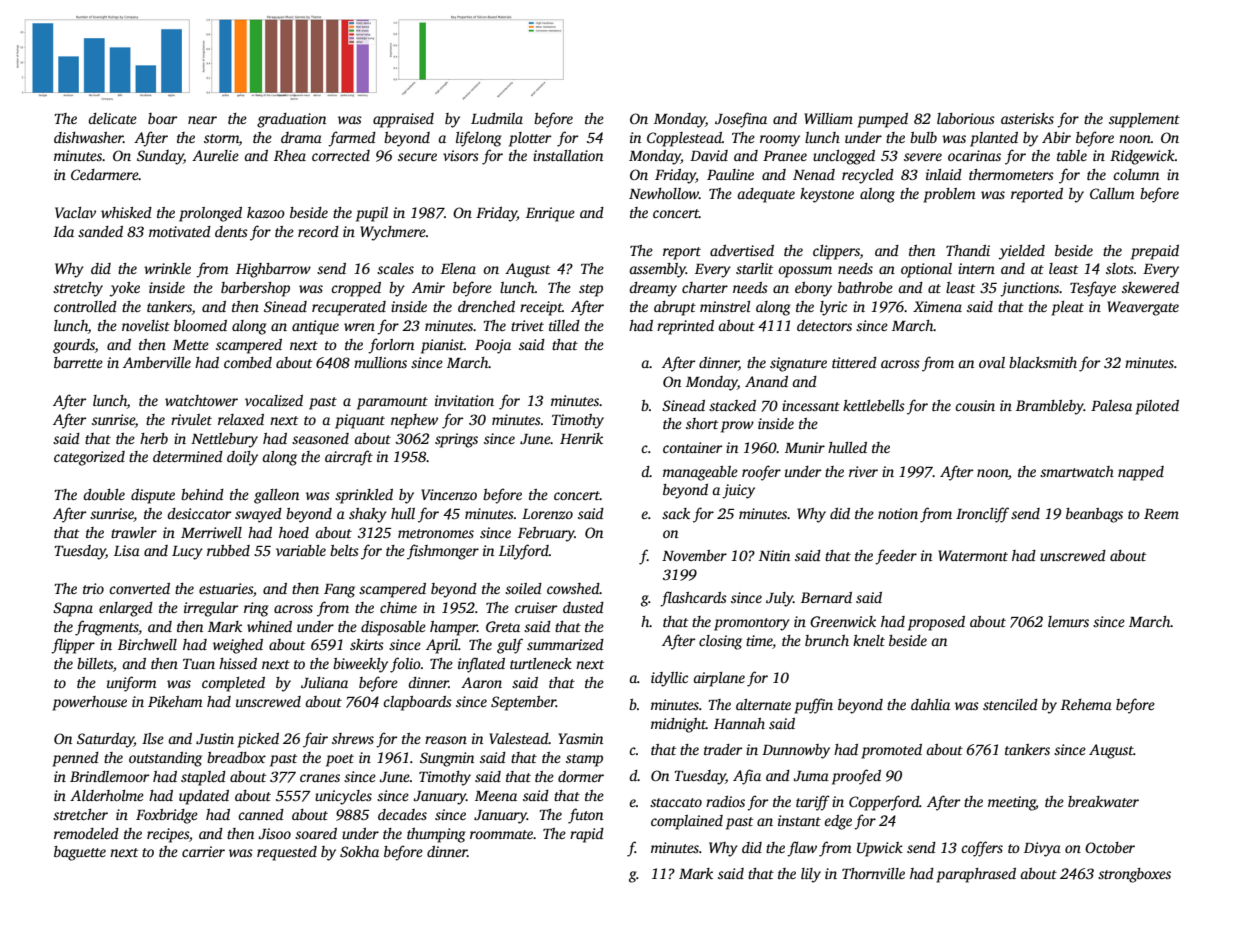 The height and width of the screenshot is (952, 1233). Describe the element at coordinates (1143, 308) in the screenshot. I see `Weavergate` at that location.
